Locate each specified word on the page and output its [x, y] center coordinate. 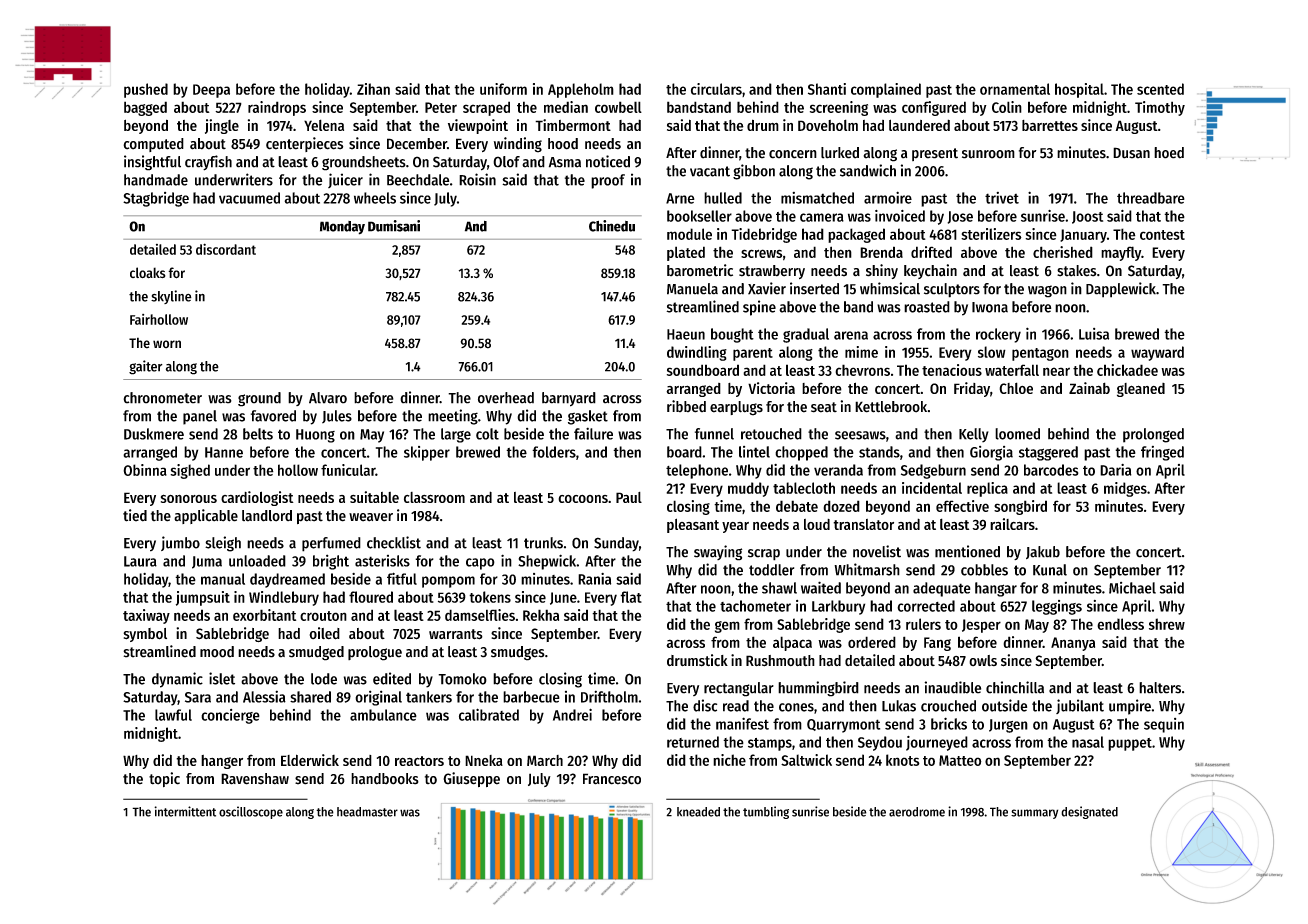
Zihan [373, 89]
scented [1160, 89]
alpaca [792, 643]
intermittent [185, 811]
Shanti [827, 89]
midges [1125, 489]
